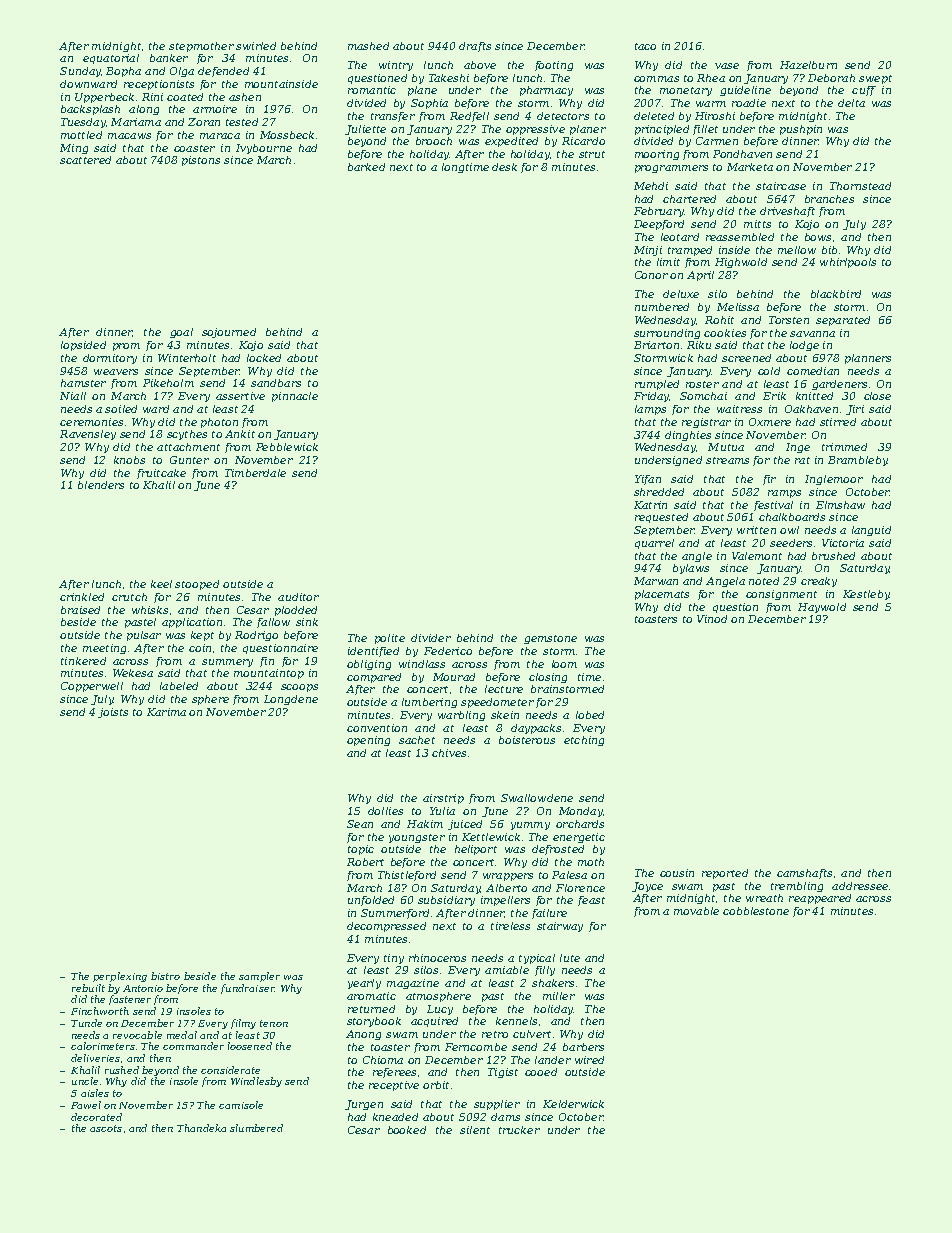 The height and width of the screenshot is (1233, 952). I want to click on swirled, so click(256, 46).
